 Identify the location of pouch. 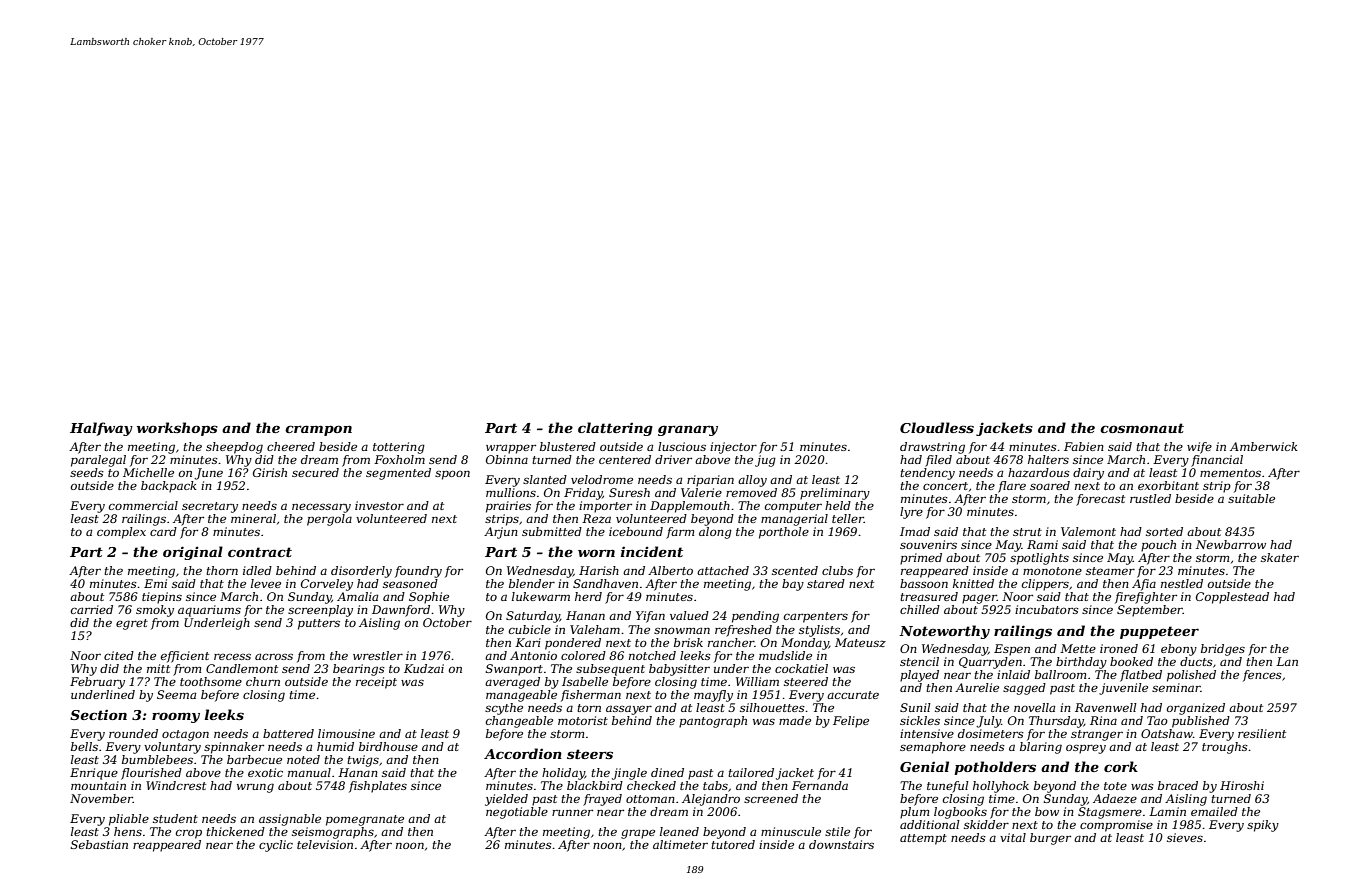
(1158, 546).
